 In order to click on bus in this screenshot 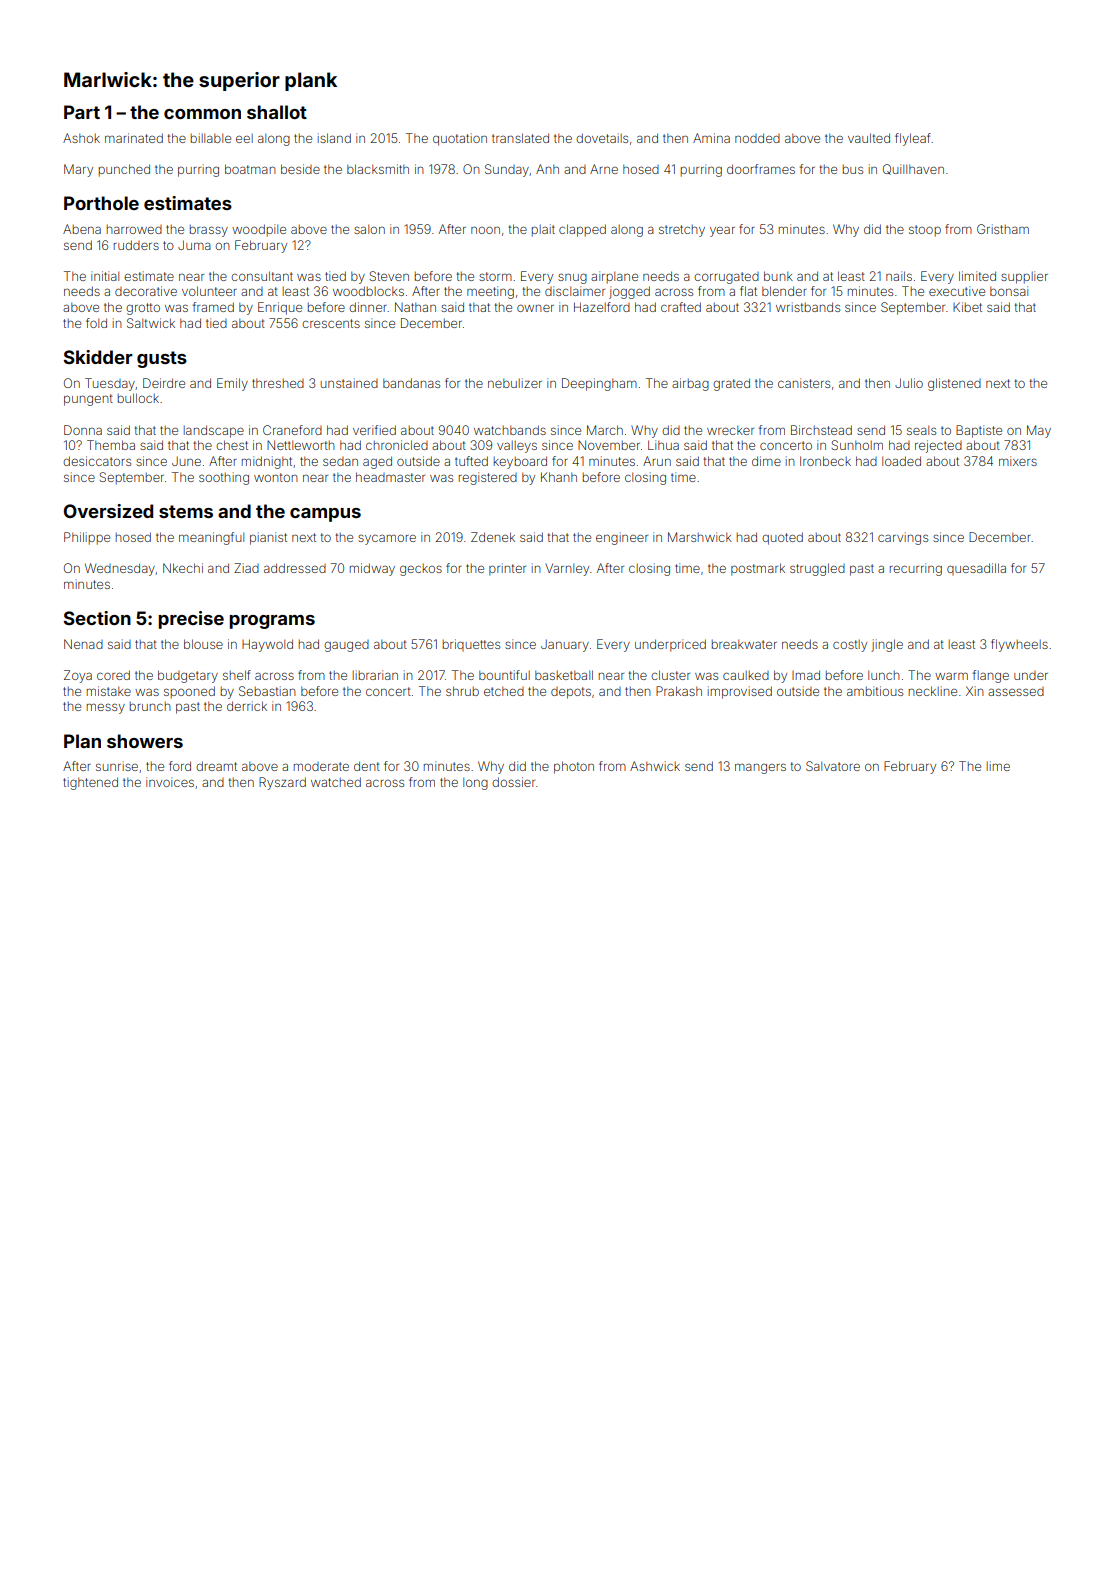, I will do `click(853, 169)`.
